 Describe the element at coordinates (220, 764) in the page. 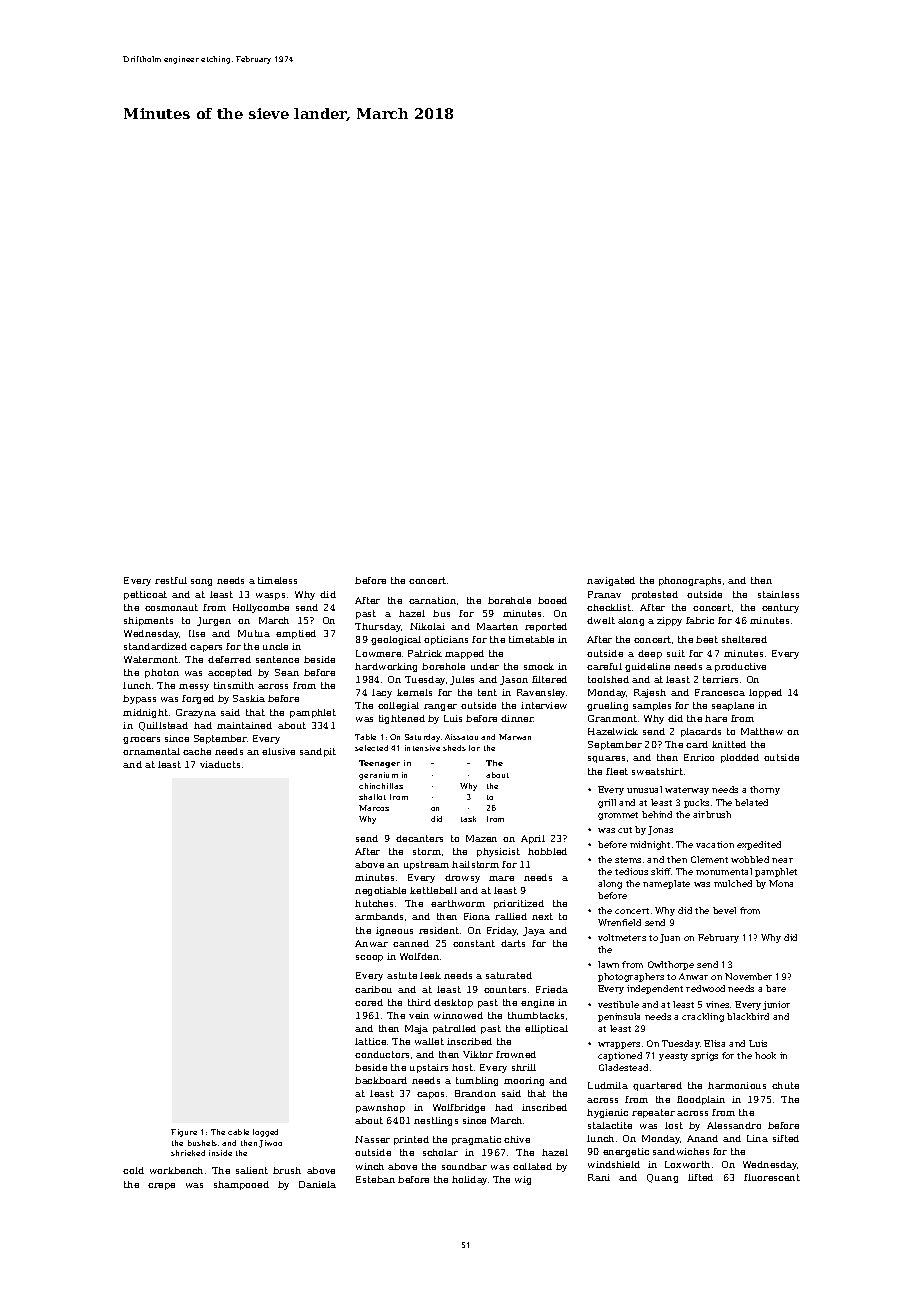

I see `viaducts` at that location.
